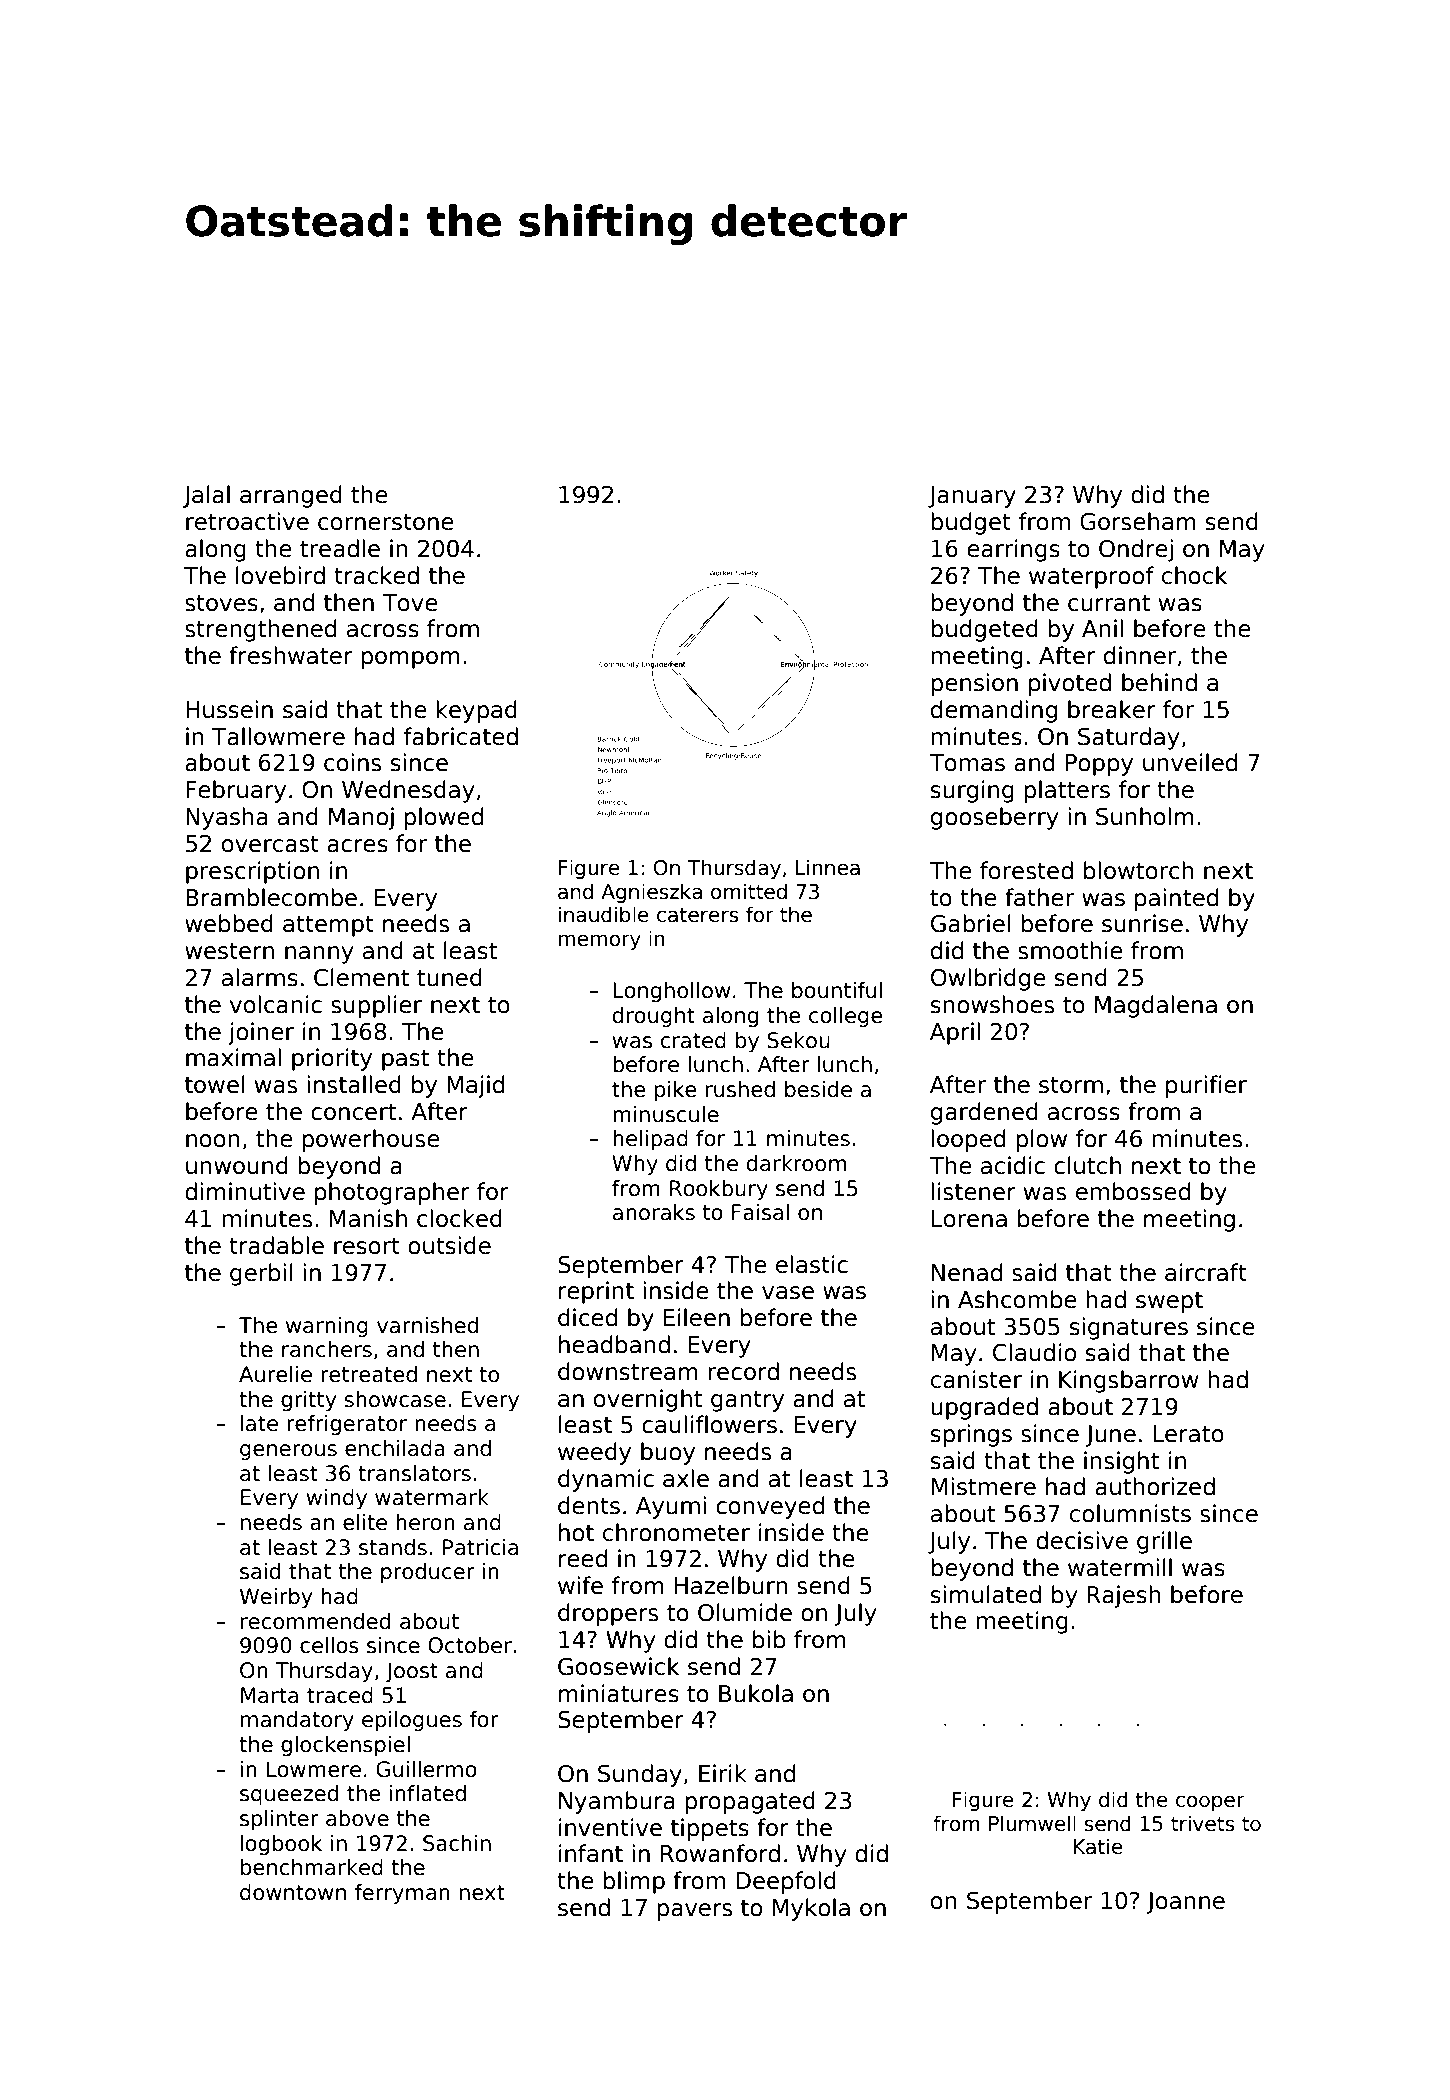 The image size is (1450, 2100). What do you see at coordinates (1210, 1803) in the document?
I see `cooper` at bounding box center [1210, 1803].
